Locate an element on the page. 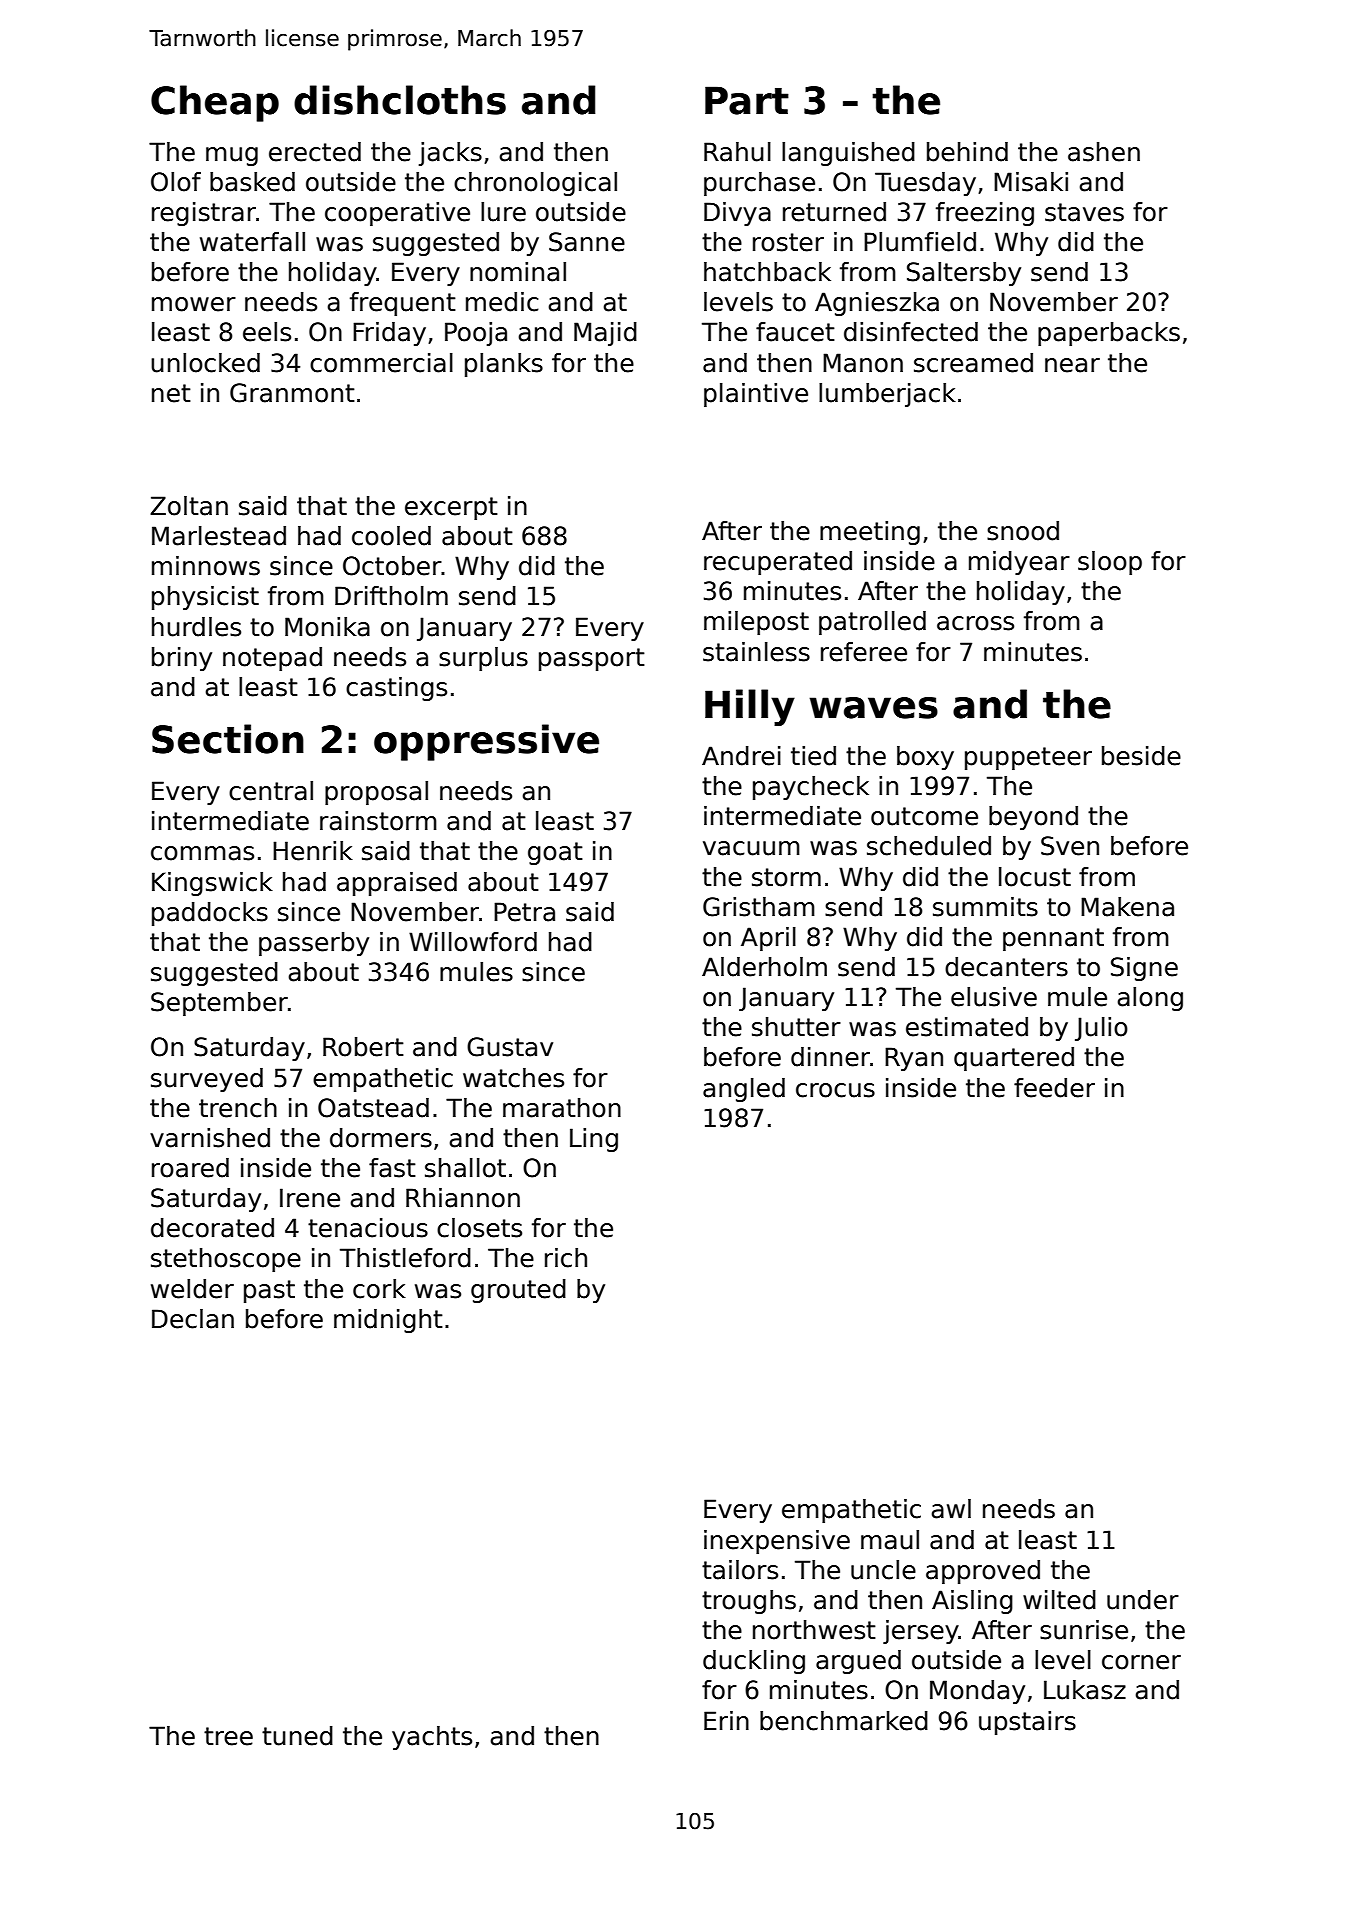 This document has width=1349, height=1907. Sanne is located at coordinates (587, 242).
